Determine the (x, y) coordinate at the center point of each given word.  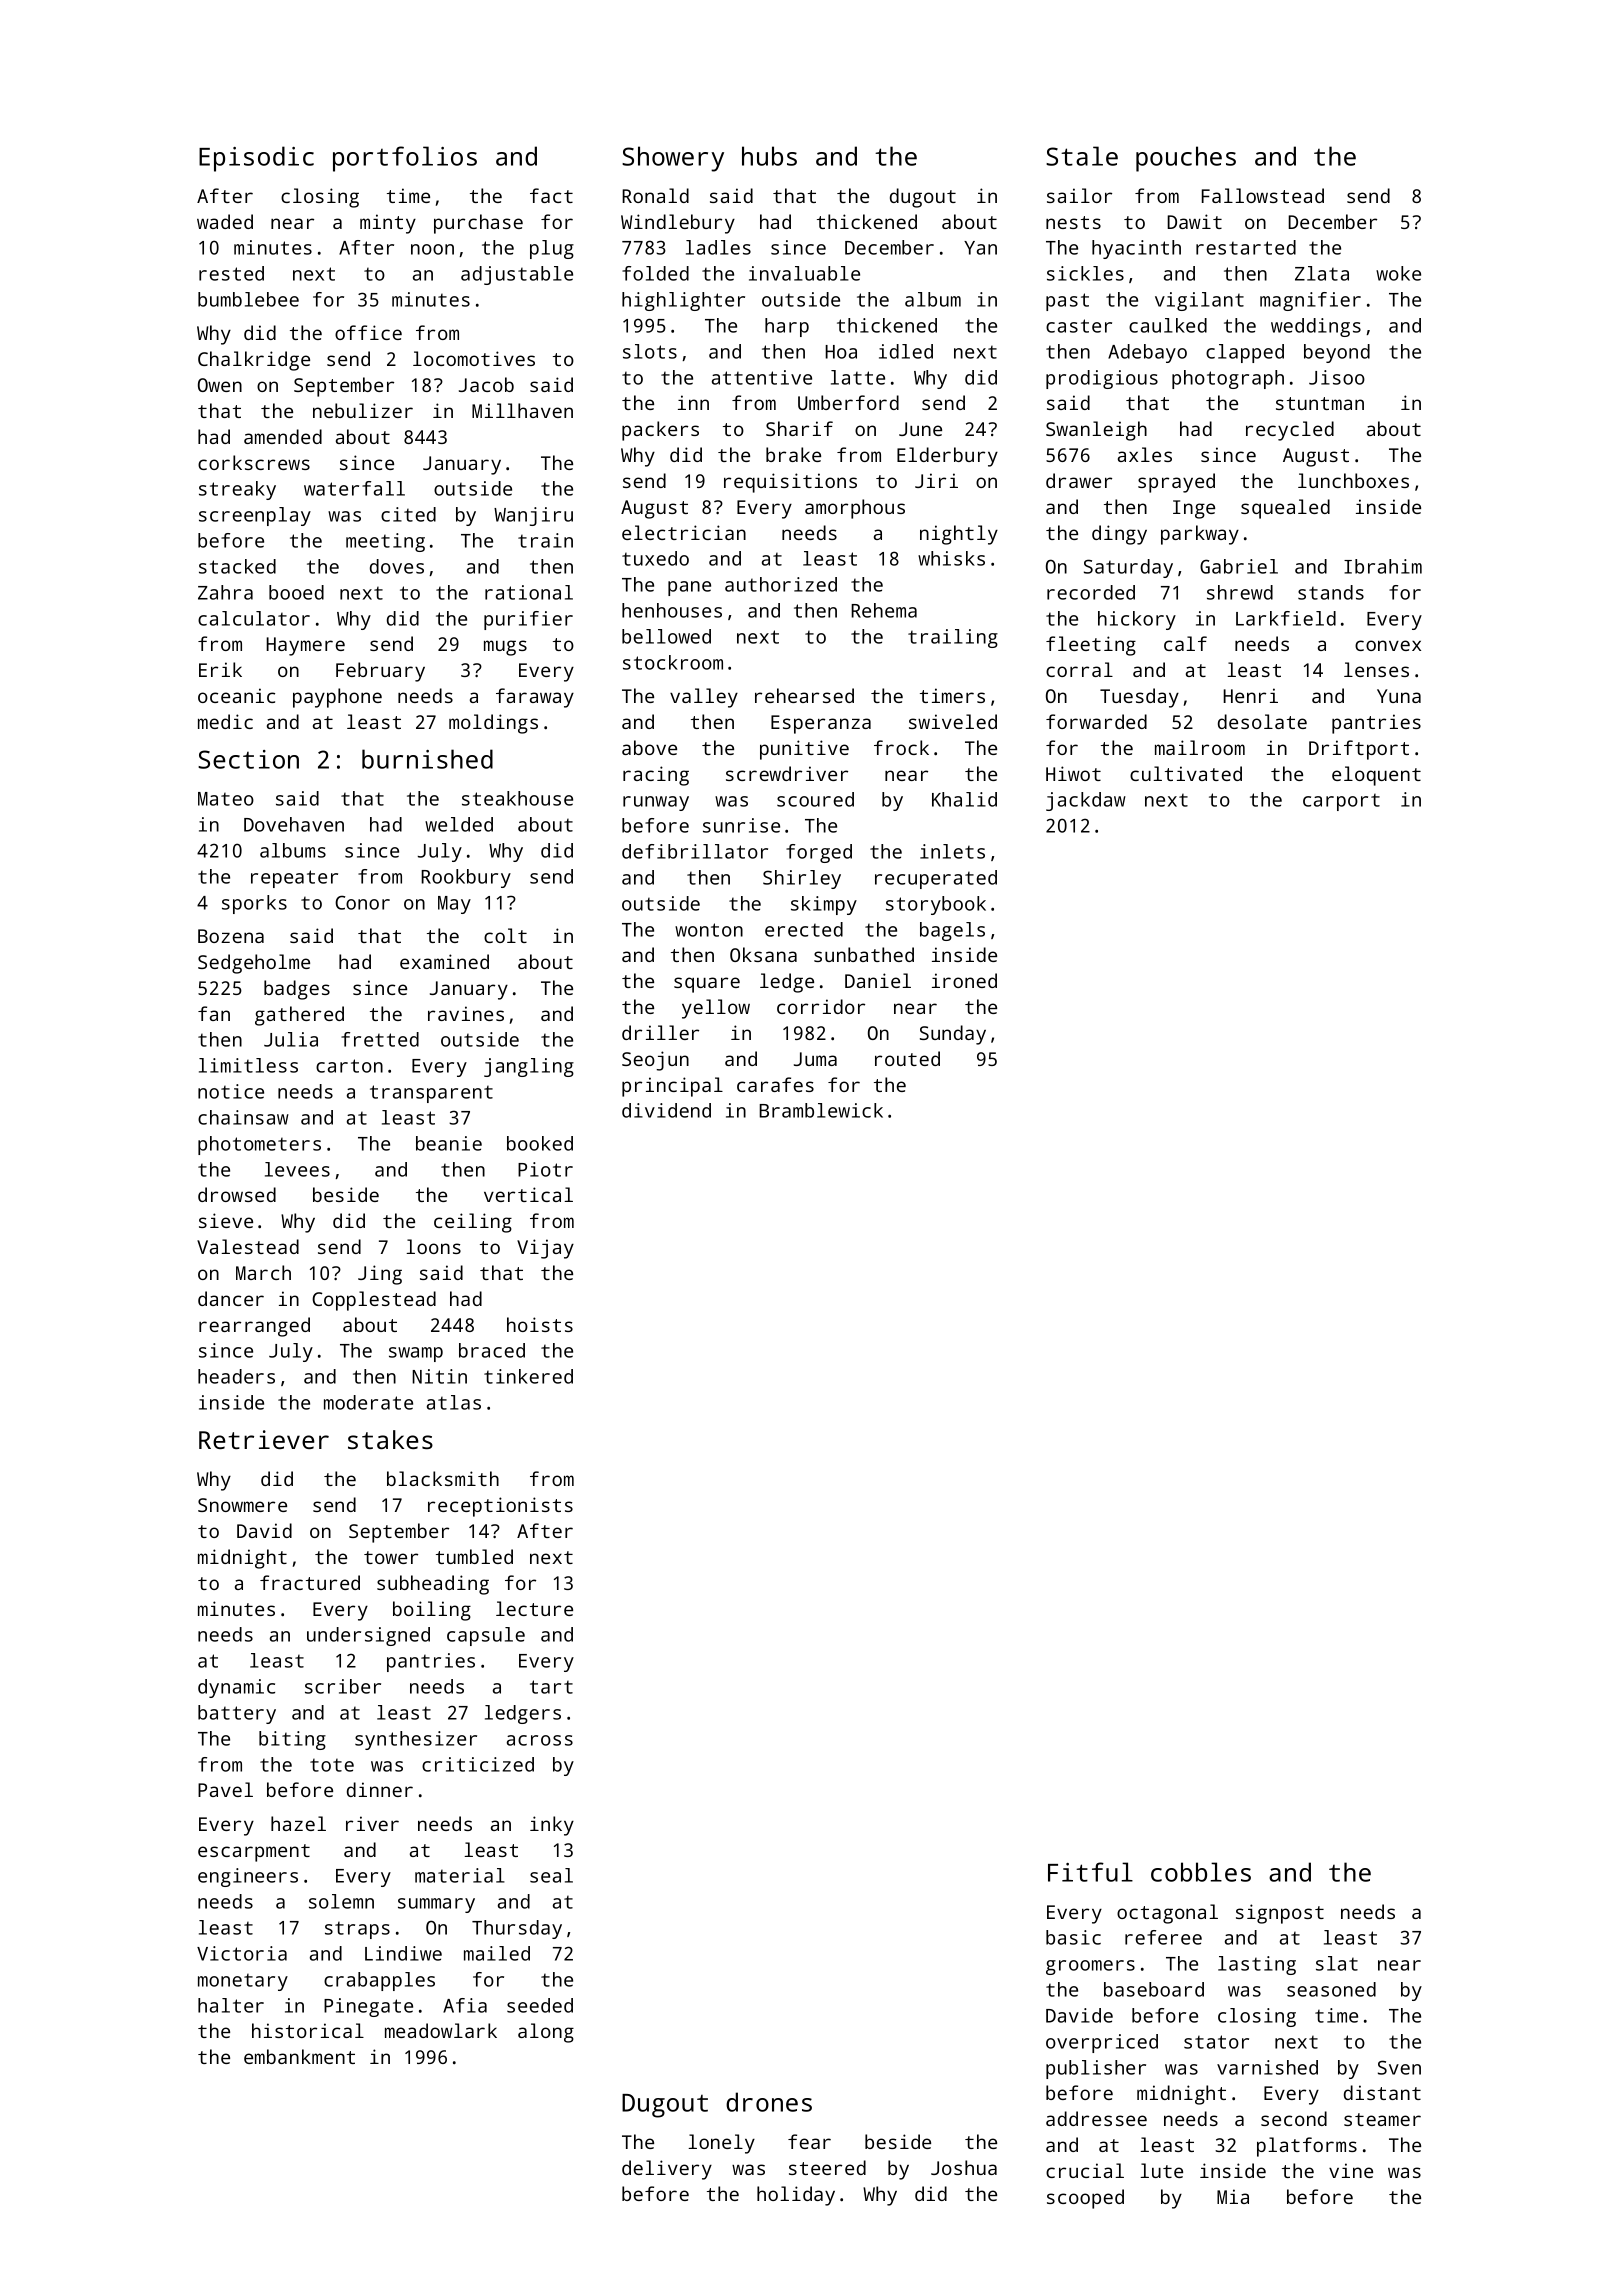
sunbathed (864, 954)
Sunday (953, 1035)
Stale (1082, 156)
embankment (299, 2056)
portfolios (405, 159)
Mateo (226, 799)
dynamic (236, 1688)
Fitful (1090, 1872)
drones (769, 2102)
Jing (380, 1275)
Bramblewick (821, 1110)
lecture (534, 1608)
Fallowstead (1263, 195)
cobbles (1201, 1872)
